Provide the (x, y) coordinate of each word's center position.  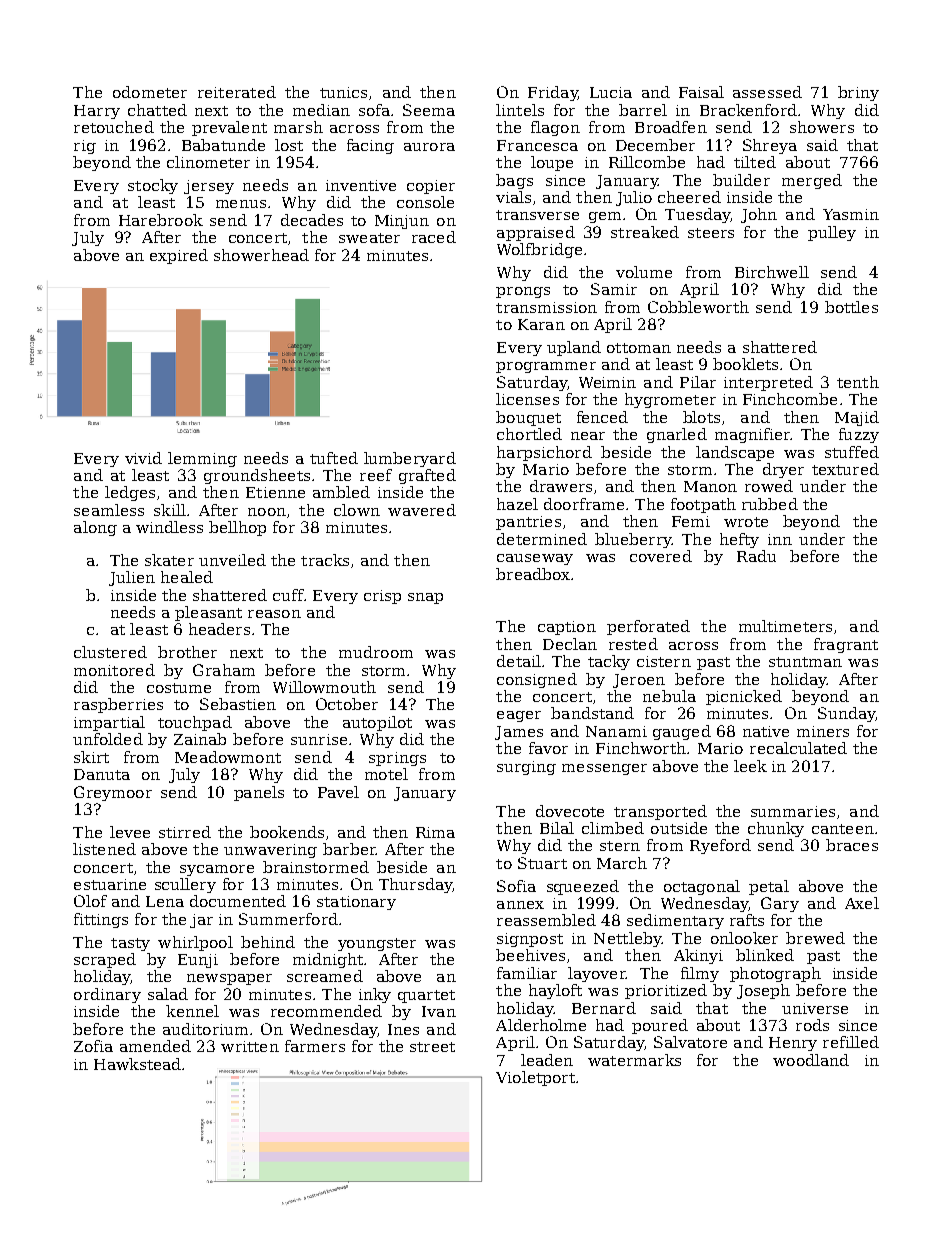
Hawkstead (137, 1064)
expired (179, 256)
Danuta (102, 774)
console (425, 202)
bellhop (237, 528)
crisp (382, 597)
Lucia (611, 92)
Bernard (604, 1008)
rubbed (770, 504)
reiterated (237, 92)
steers (711, 233)
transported (660, 812)
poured (660, 1026)
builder (741, 180)
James (519, 733)
